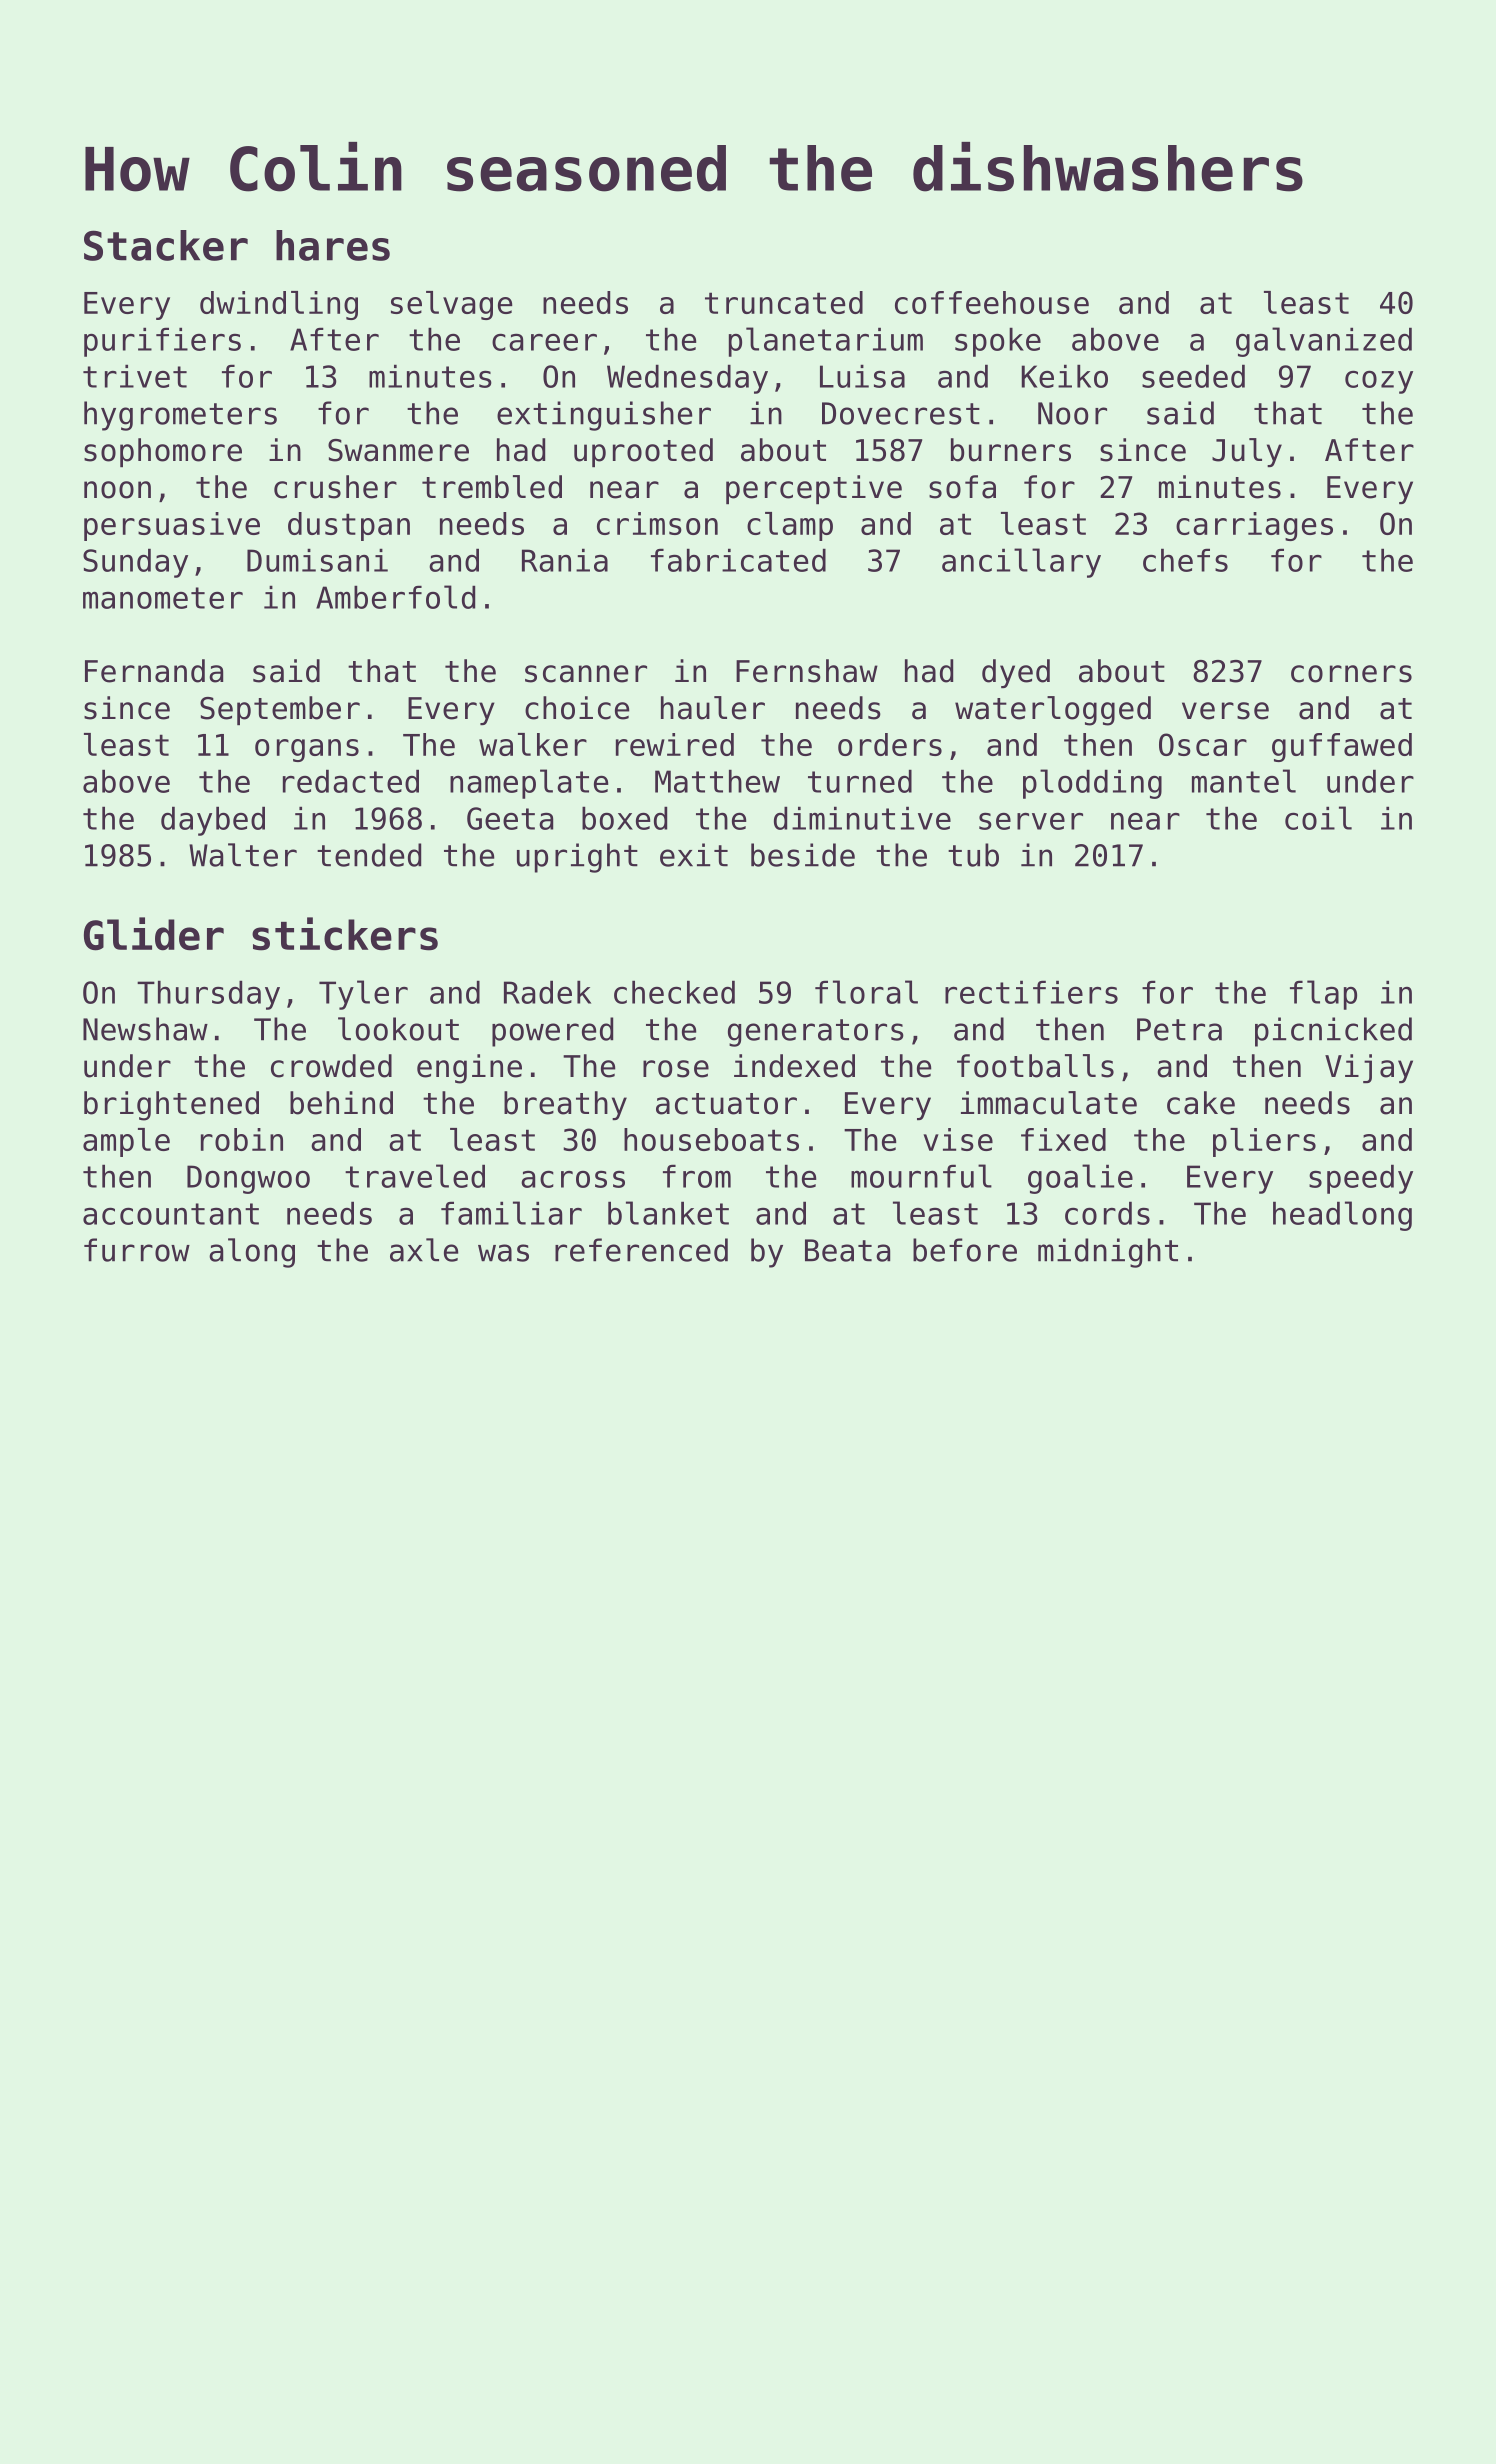  What do you see at coordinates (135, 376) in the image?
I see `trivet` at bounding box center [135, 376].
